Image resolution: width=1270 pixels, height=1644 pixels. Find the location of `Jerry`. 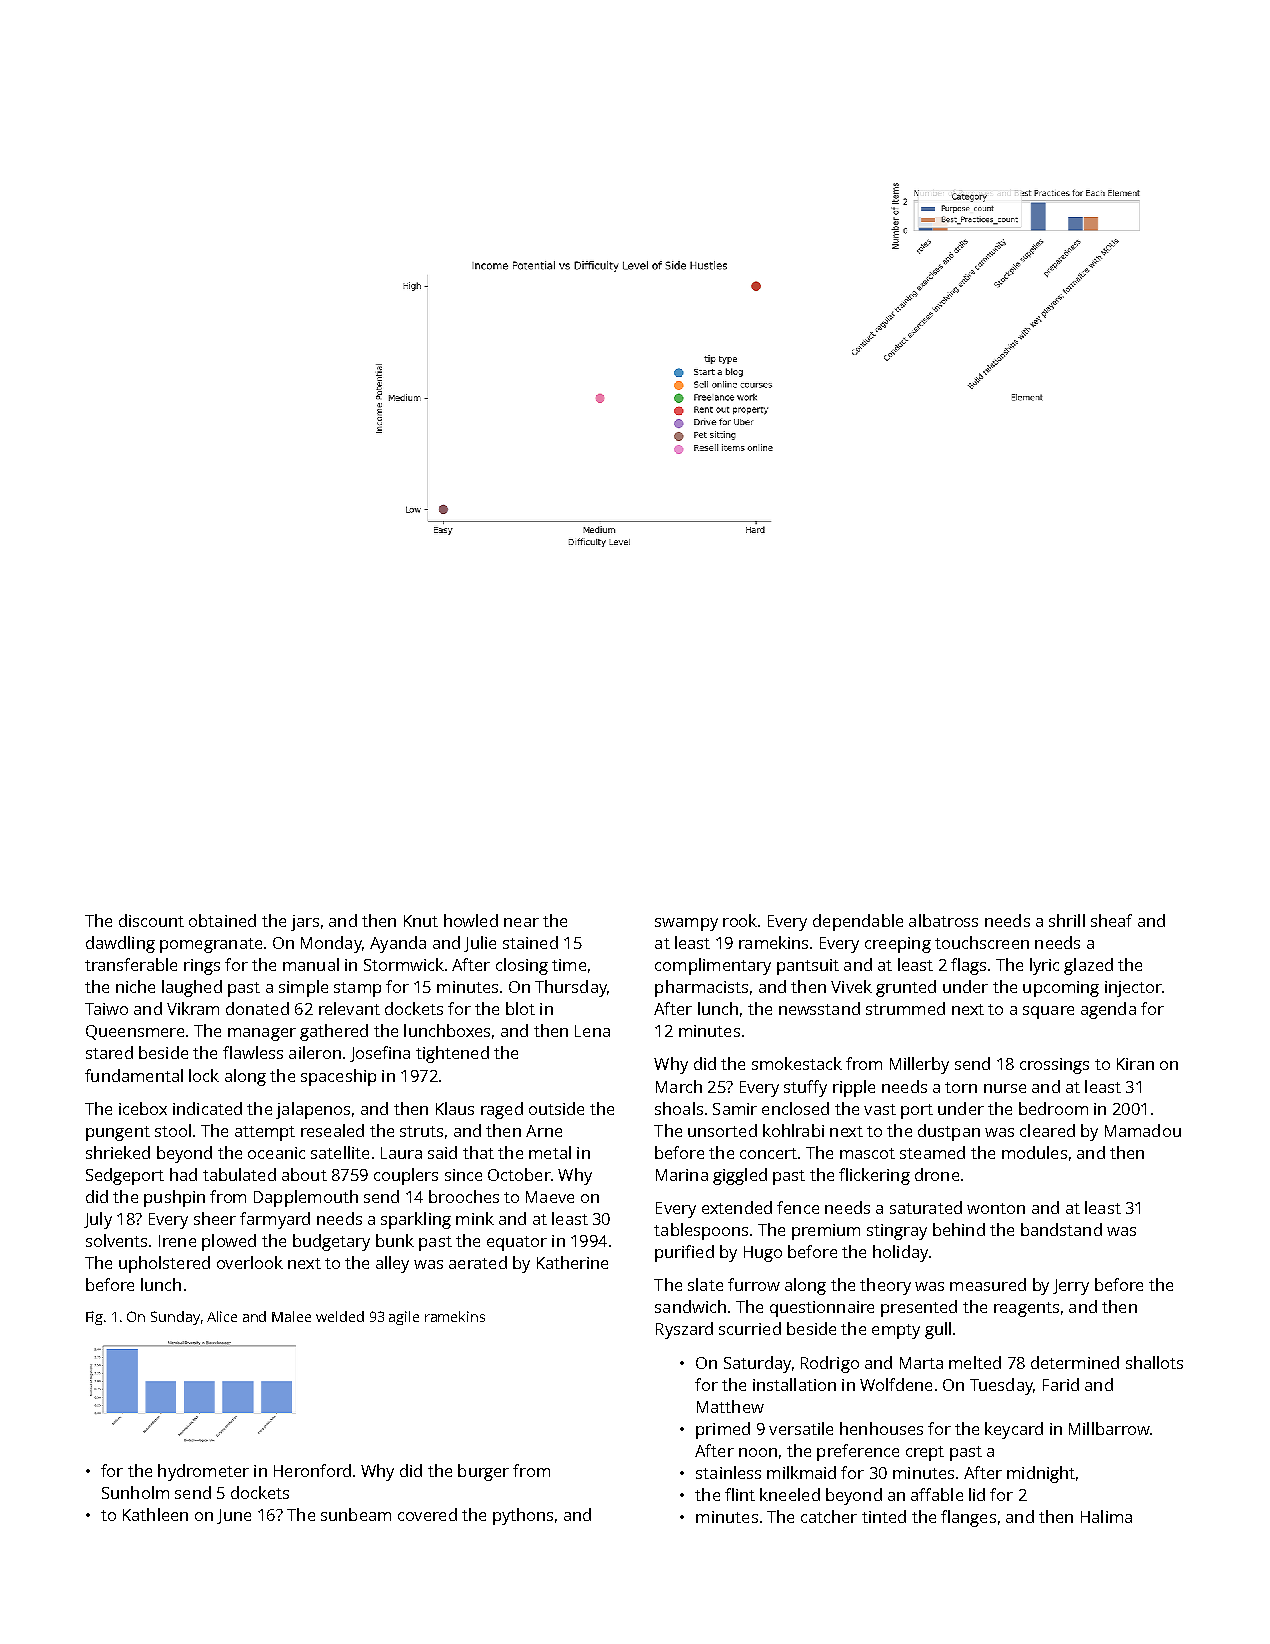

Jerry is located at coordinates (1071, 1287).
